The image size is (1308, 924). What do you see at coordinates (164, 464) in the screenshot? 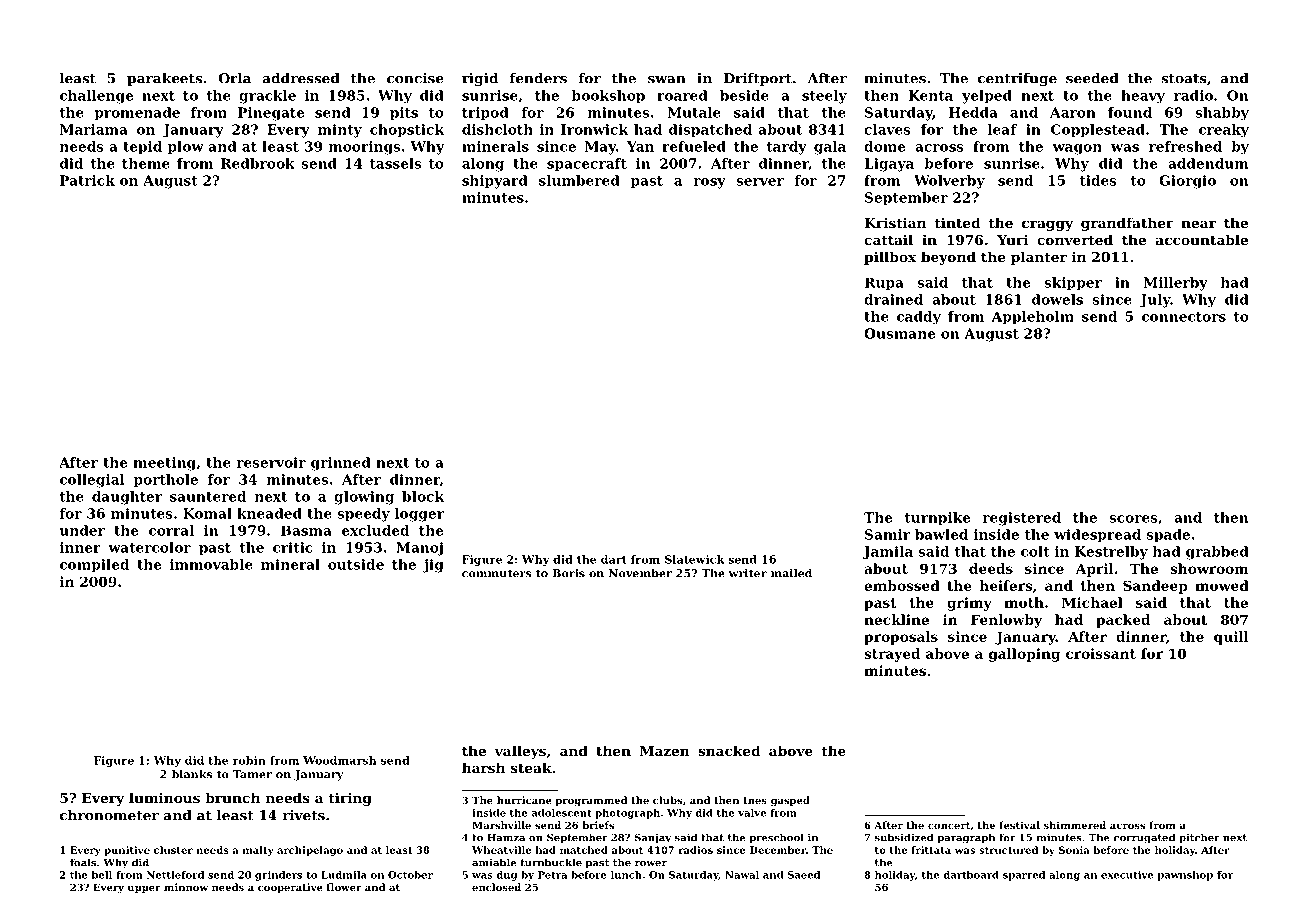
I see `meeting` at bounding box center [164, 464].
